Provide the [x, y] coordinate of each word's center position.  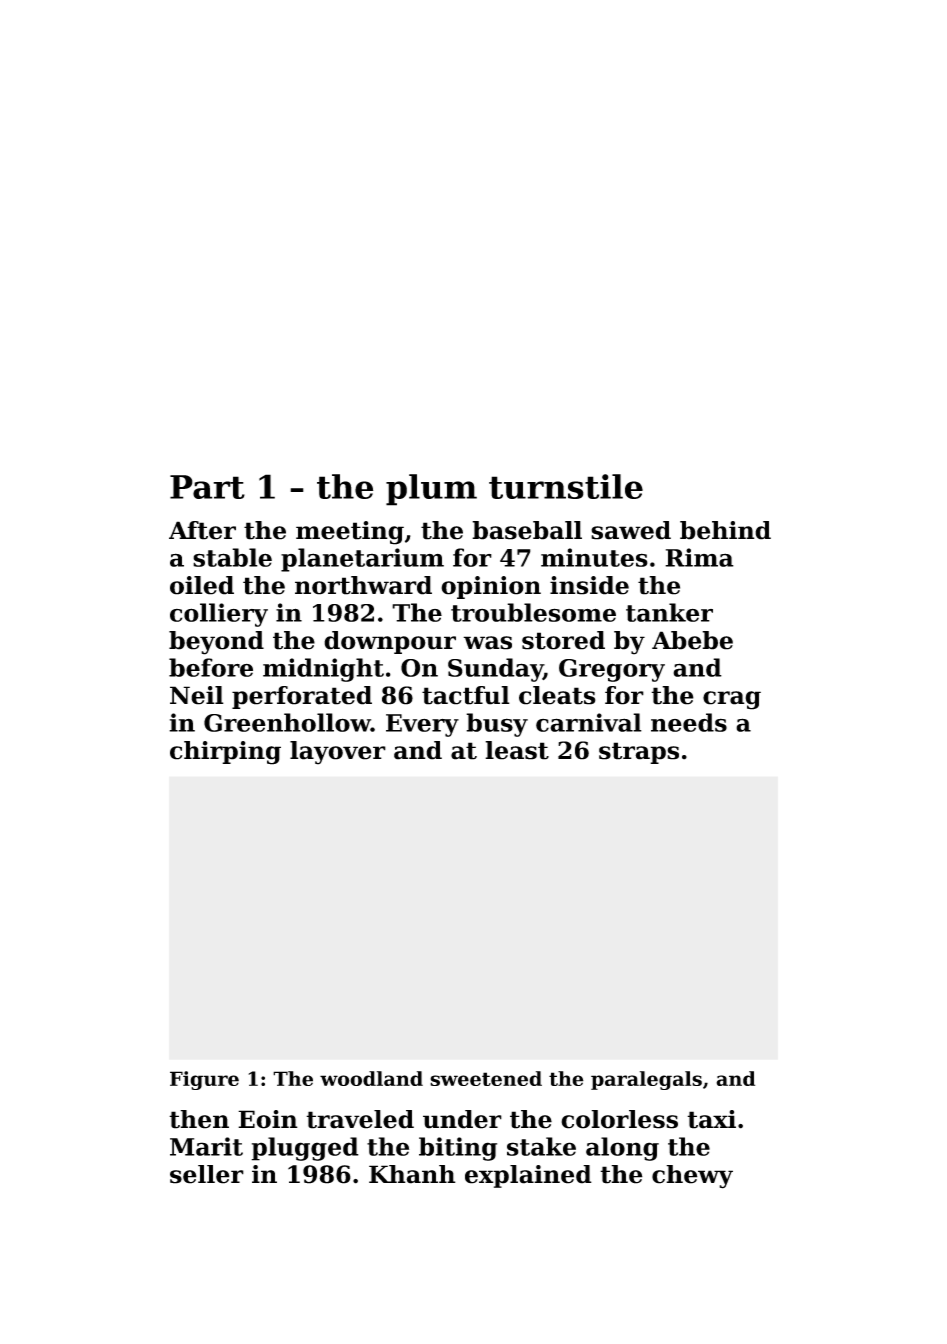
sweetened [486, 1078]
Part [207, 487]
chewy [692, 1177]
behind [725, 530]
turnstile [566, 486]
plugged [305, 1149]
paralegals [646, 1080]
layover [338, 753]
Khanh [412, 1174]
